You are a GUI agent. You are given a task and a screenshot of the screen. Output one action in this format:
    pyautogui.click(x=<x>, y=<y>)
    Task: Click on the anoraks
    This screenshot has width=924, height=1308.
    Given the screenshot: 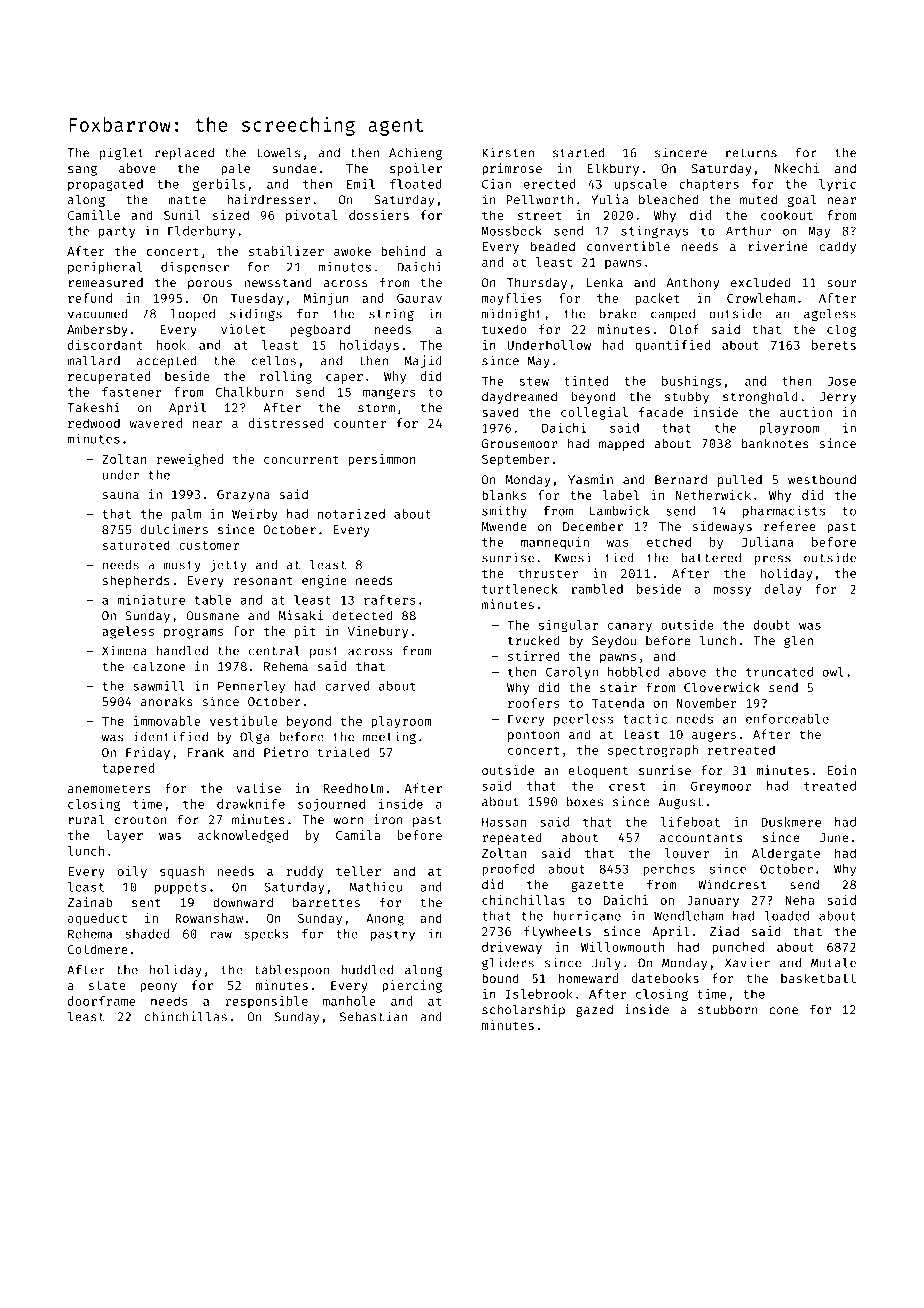 What is the action you would take?
    pyautogui.click(x=167, y=701)
